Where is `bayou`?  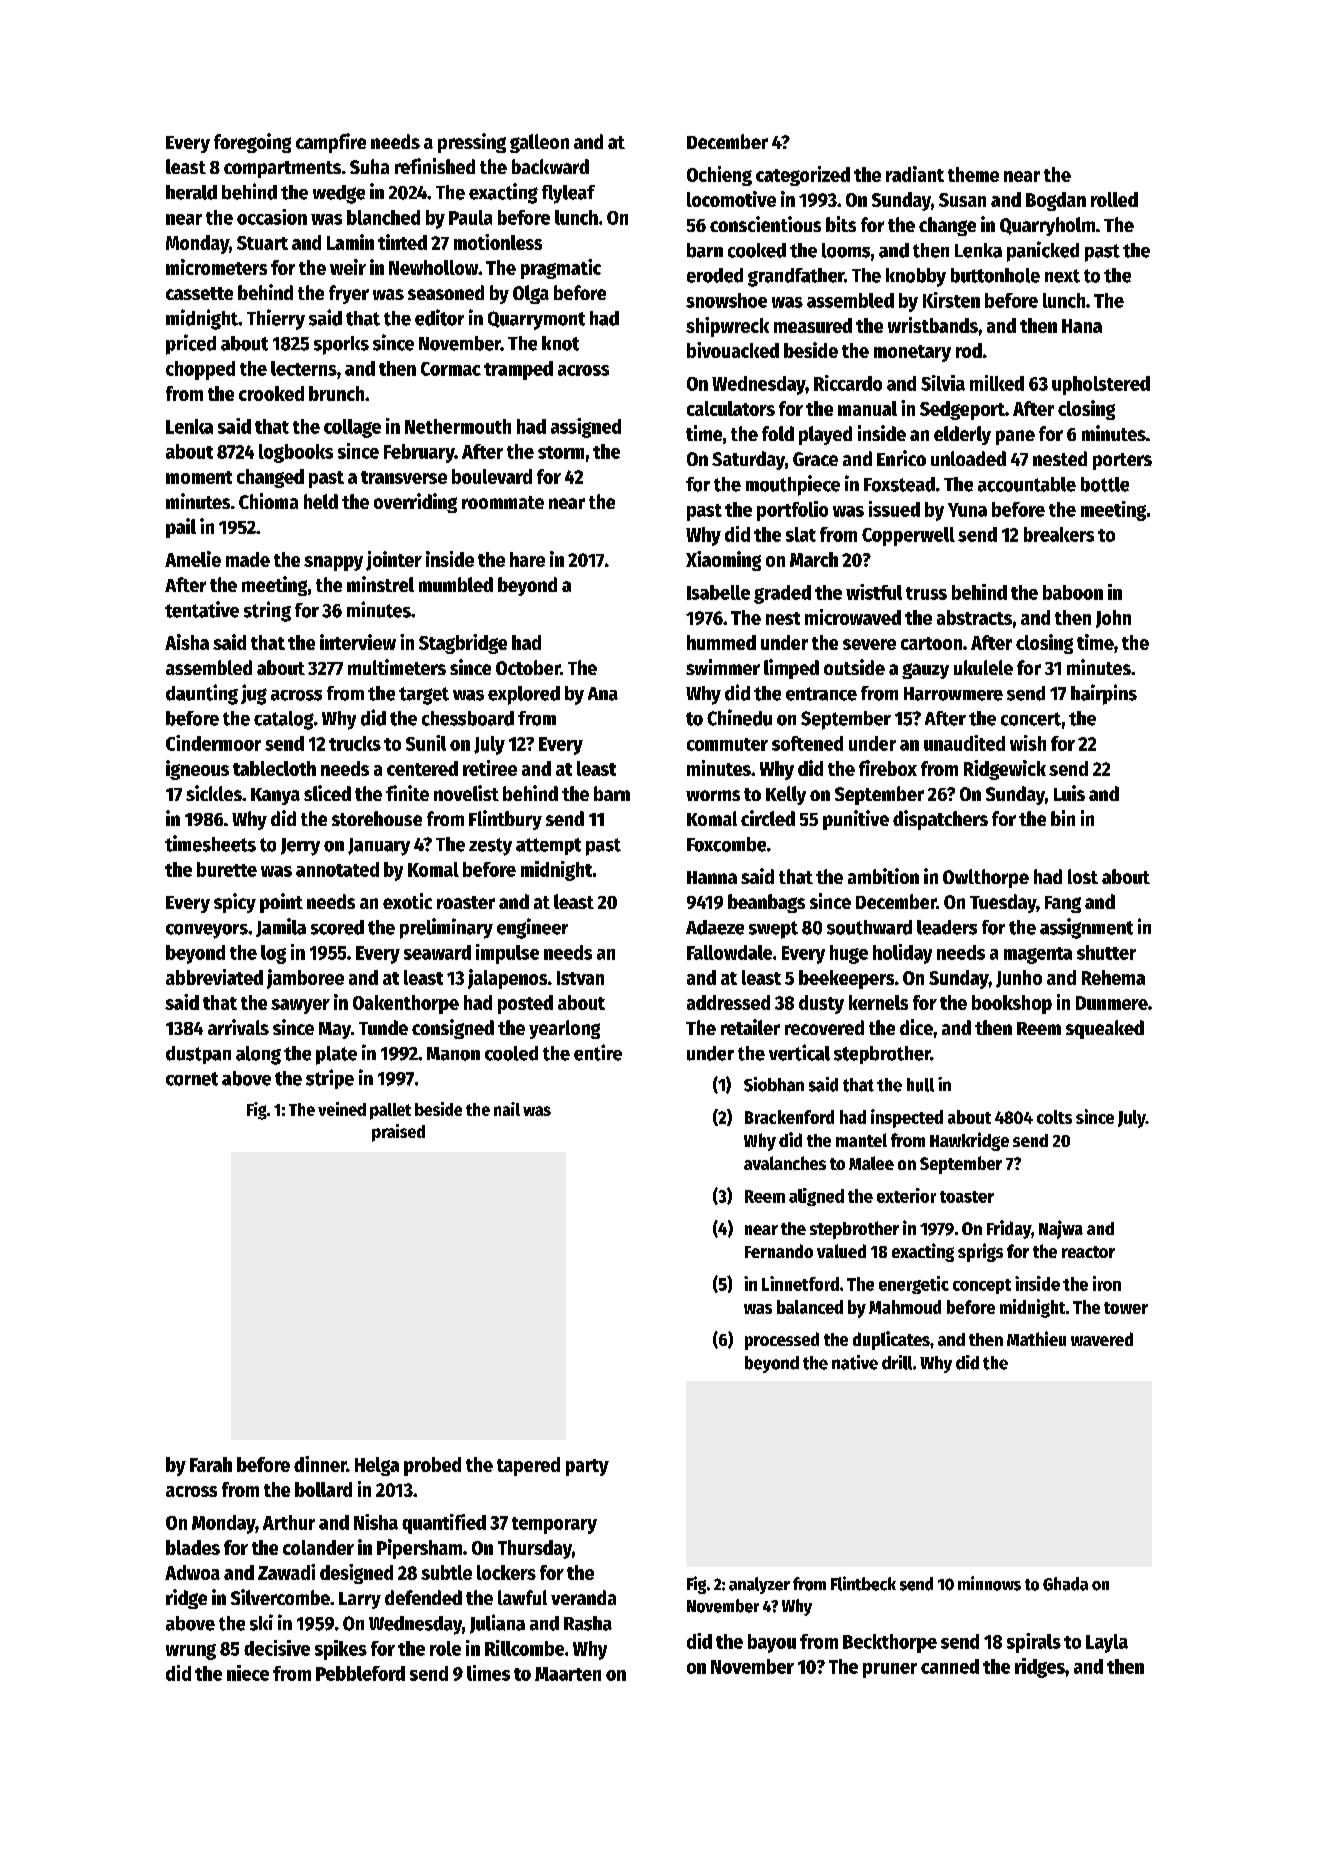 bayou is located at coordinates (772, 1643).
